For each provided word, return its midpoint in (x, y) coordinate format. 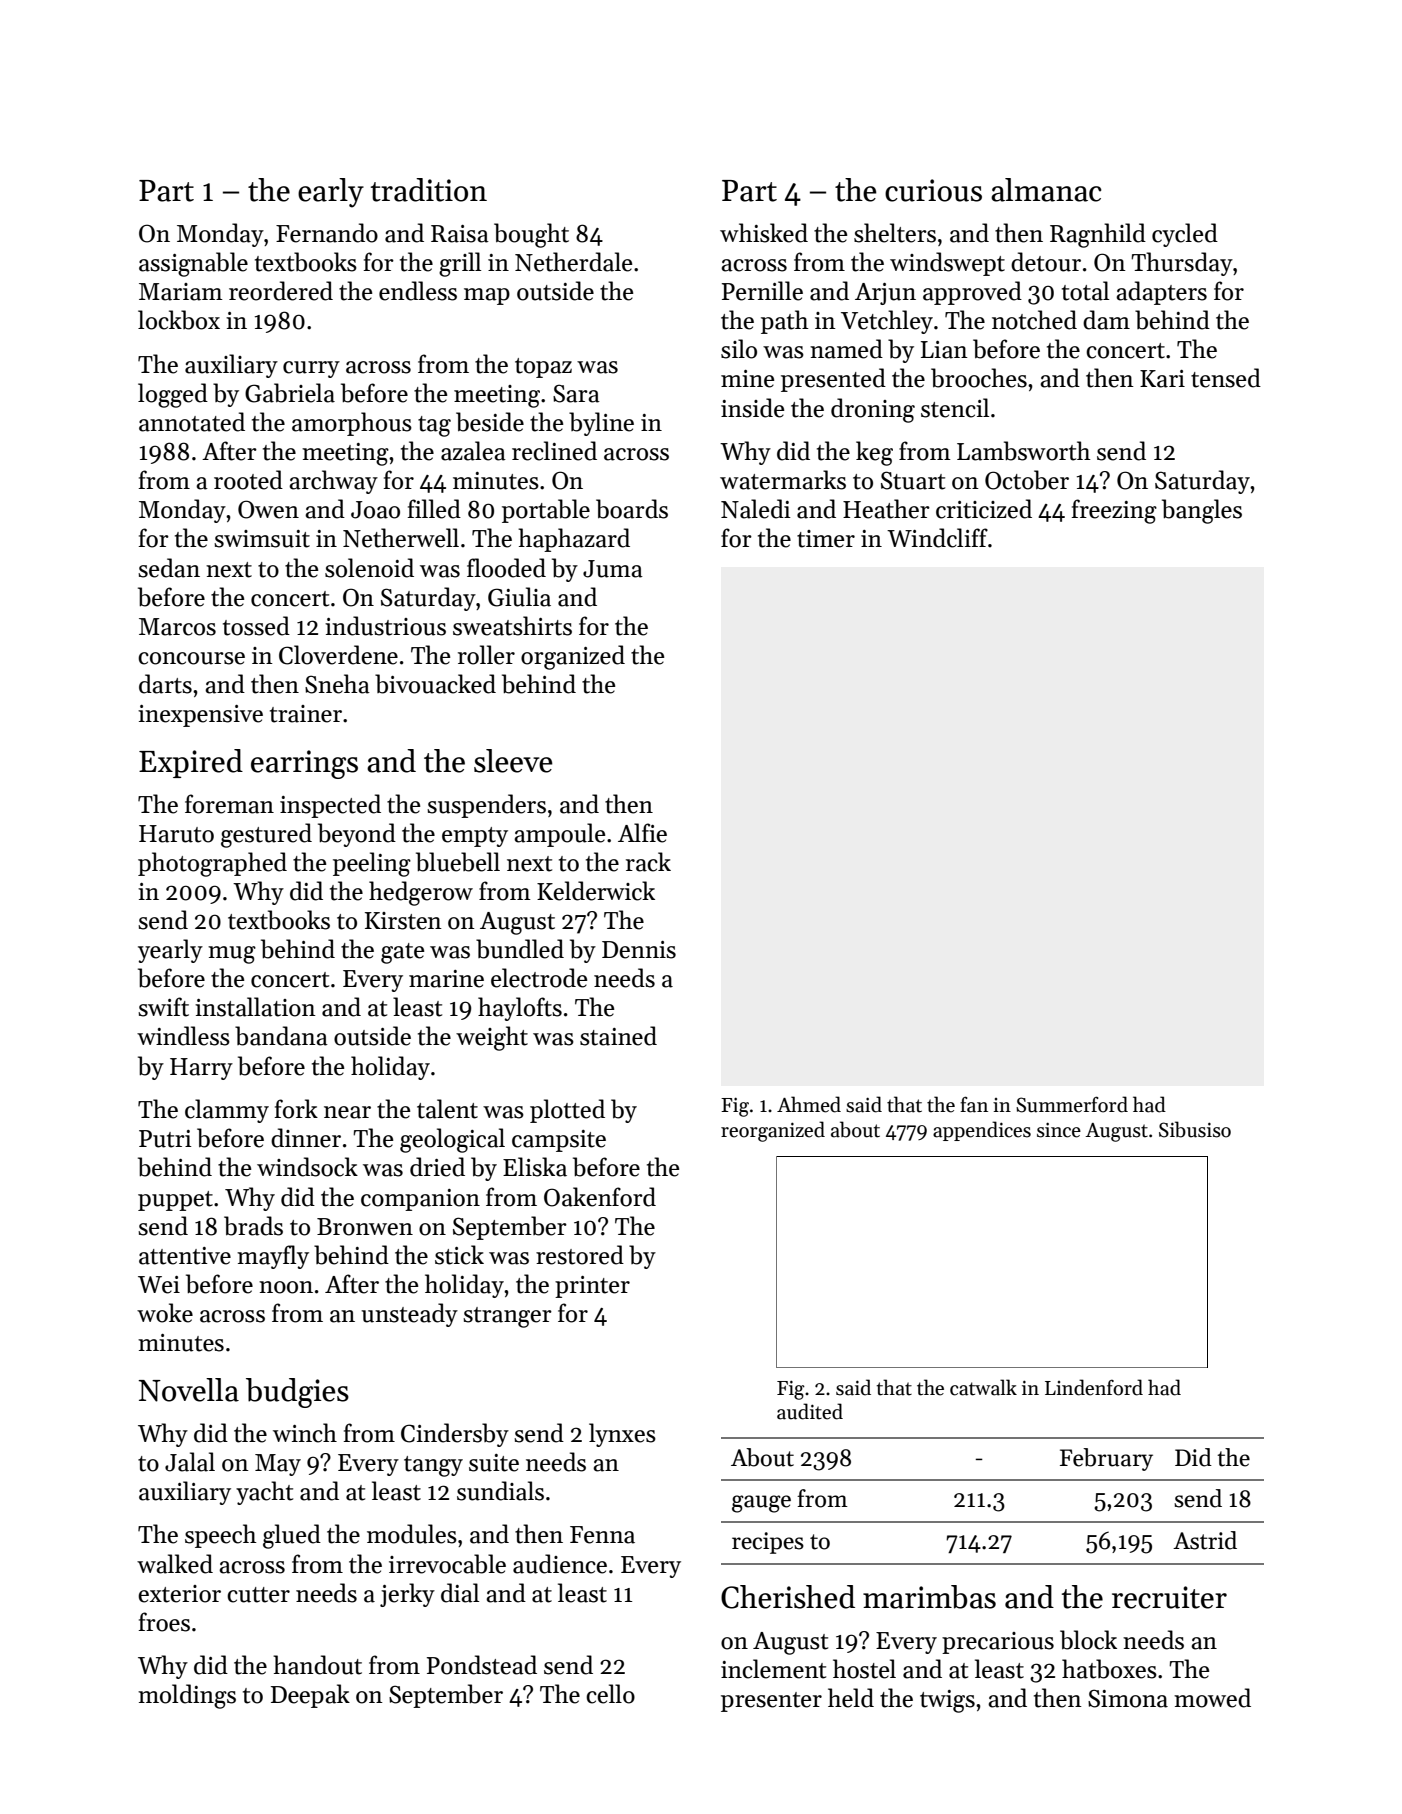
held (851, 1698)
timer (826, 539)
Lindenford (1094, 1387)
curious (933, 190)
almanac (1046, 190)
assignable (193, 264)
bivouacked (435, 684)
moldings (187, 1696)
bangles (1202, 511)
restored (580, 1255)
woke (165, 1313)
